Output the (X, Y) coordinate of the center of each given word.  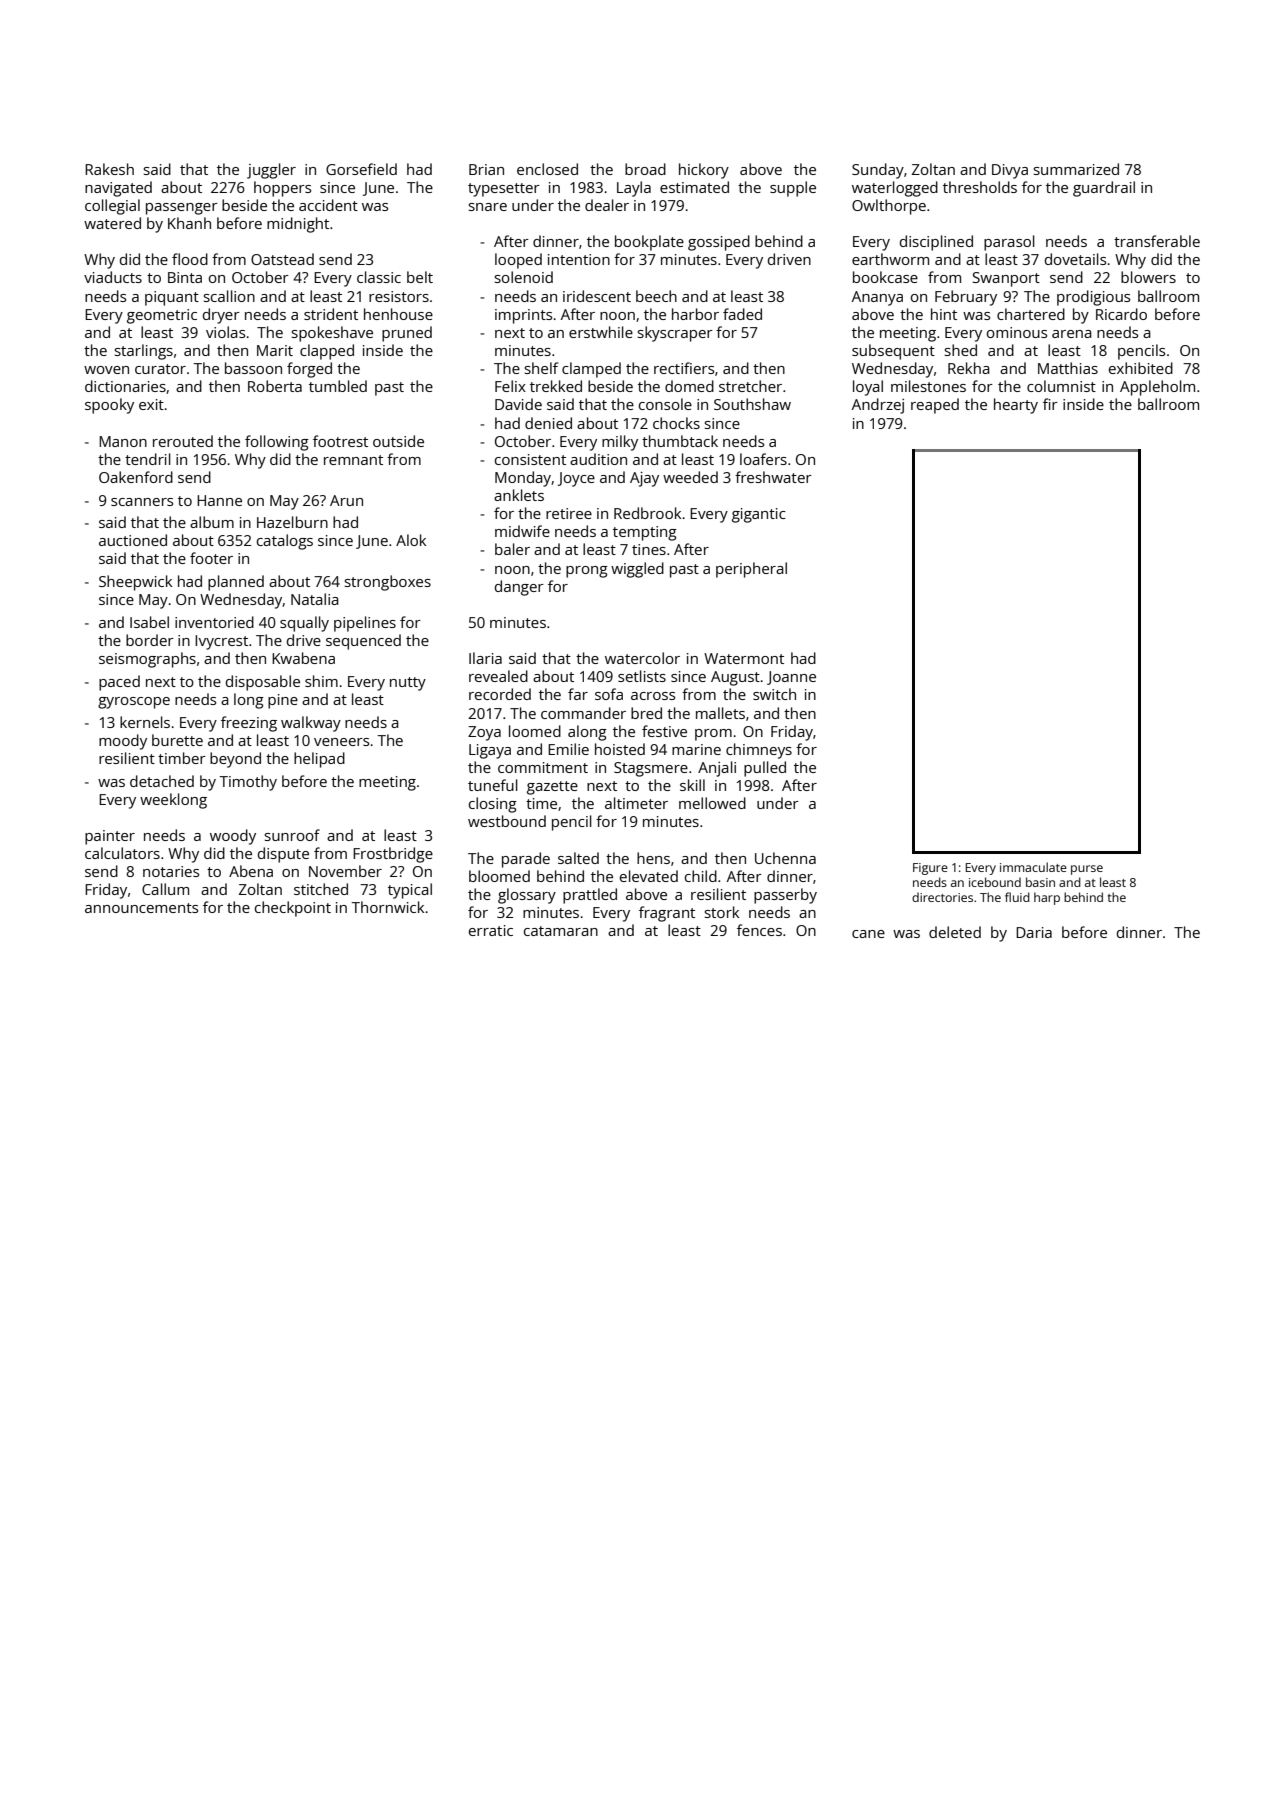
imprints (523, 316)
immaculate (1033, 867)
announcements (141, 908)
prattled (590, 896)
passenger (182, 209)
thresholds (980, 187)
